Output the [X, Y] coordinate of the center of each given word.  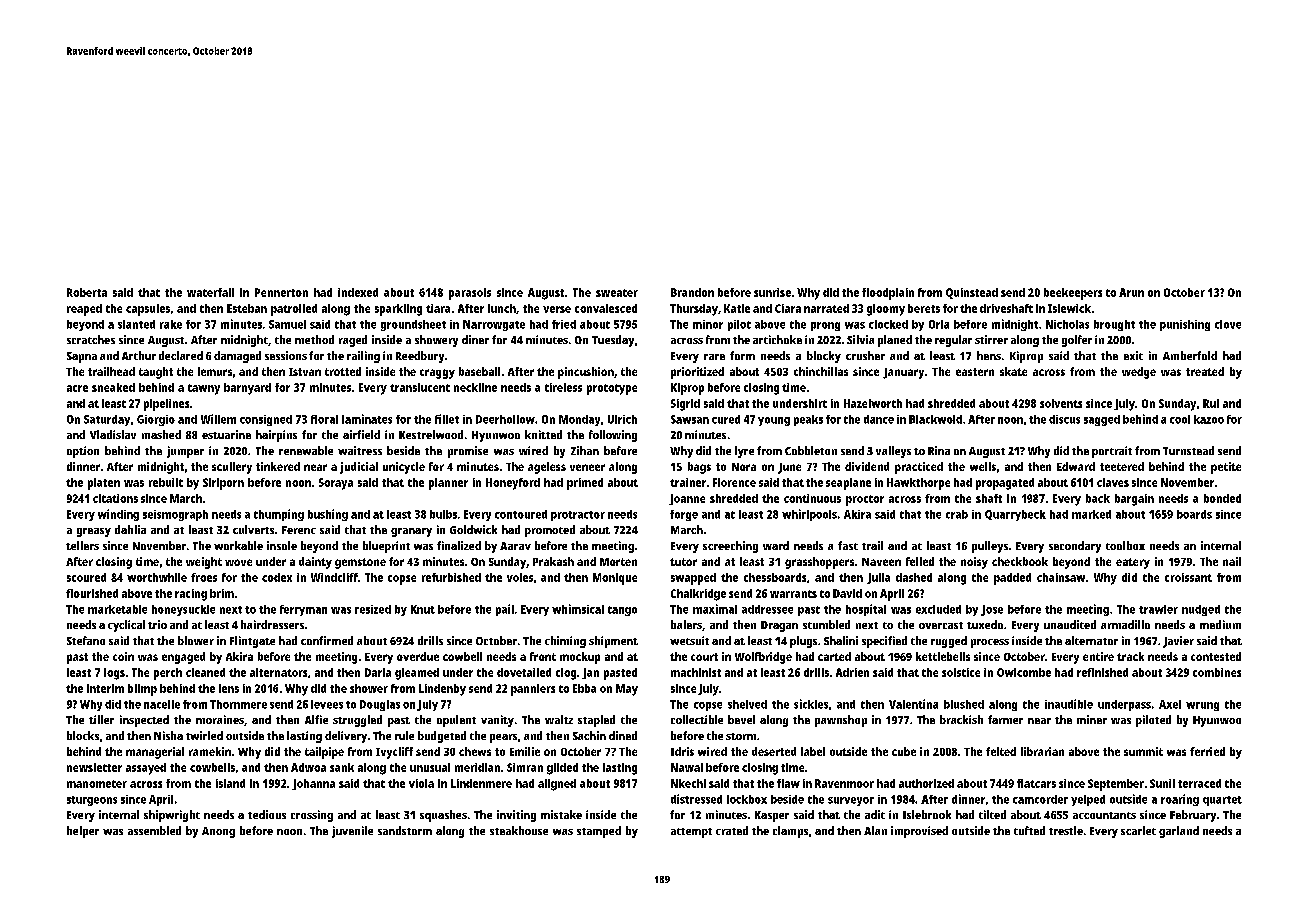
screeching [730, 547]
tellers [82, 545]
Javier [1178, 642]
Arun [1131, 292]
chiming [565, 642]
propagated [1005, 484]
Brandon [692, 292]
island [230, 783]
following [613, 436]
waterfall [210, 292]
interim [105, 688]
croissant [1188, 577]
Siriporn [223, 484]
